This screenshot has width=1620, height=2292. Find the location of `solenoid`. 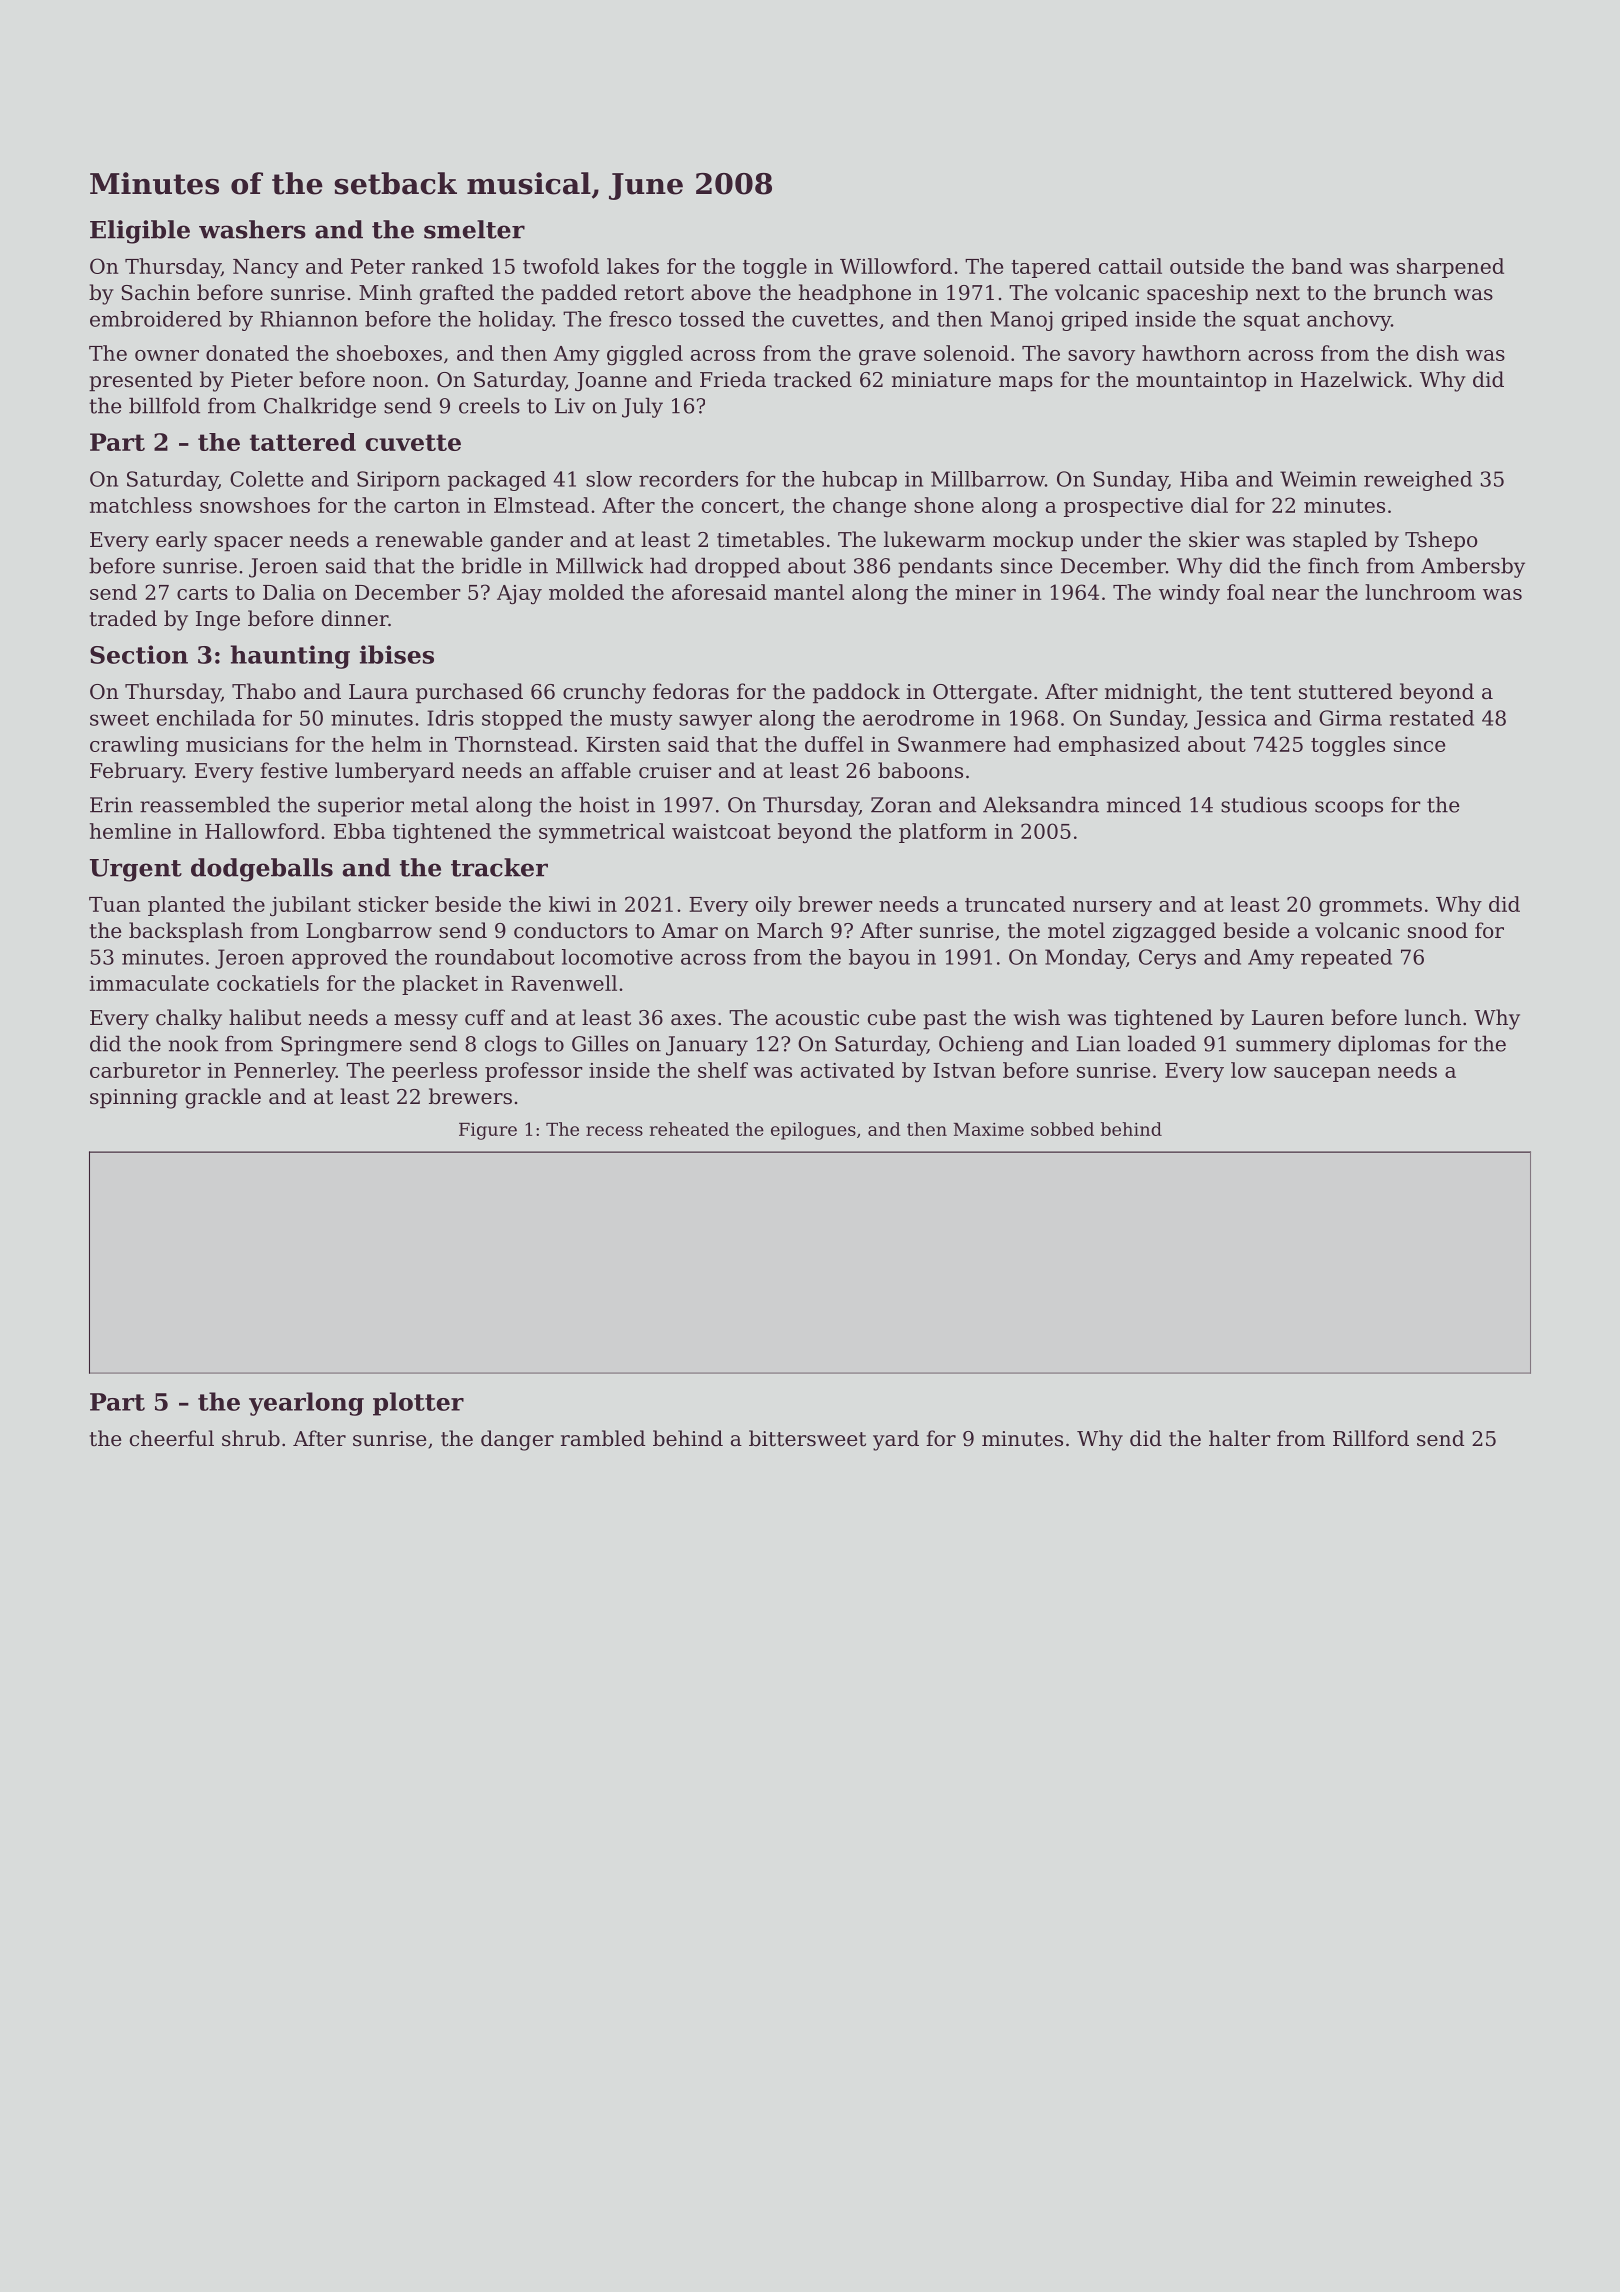

solenoid is located at coordinates (966, 353).
